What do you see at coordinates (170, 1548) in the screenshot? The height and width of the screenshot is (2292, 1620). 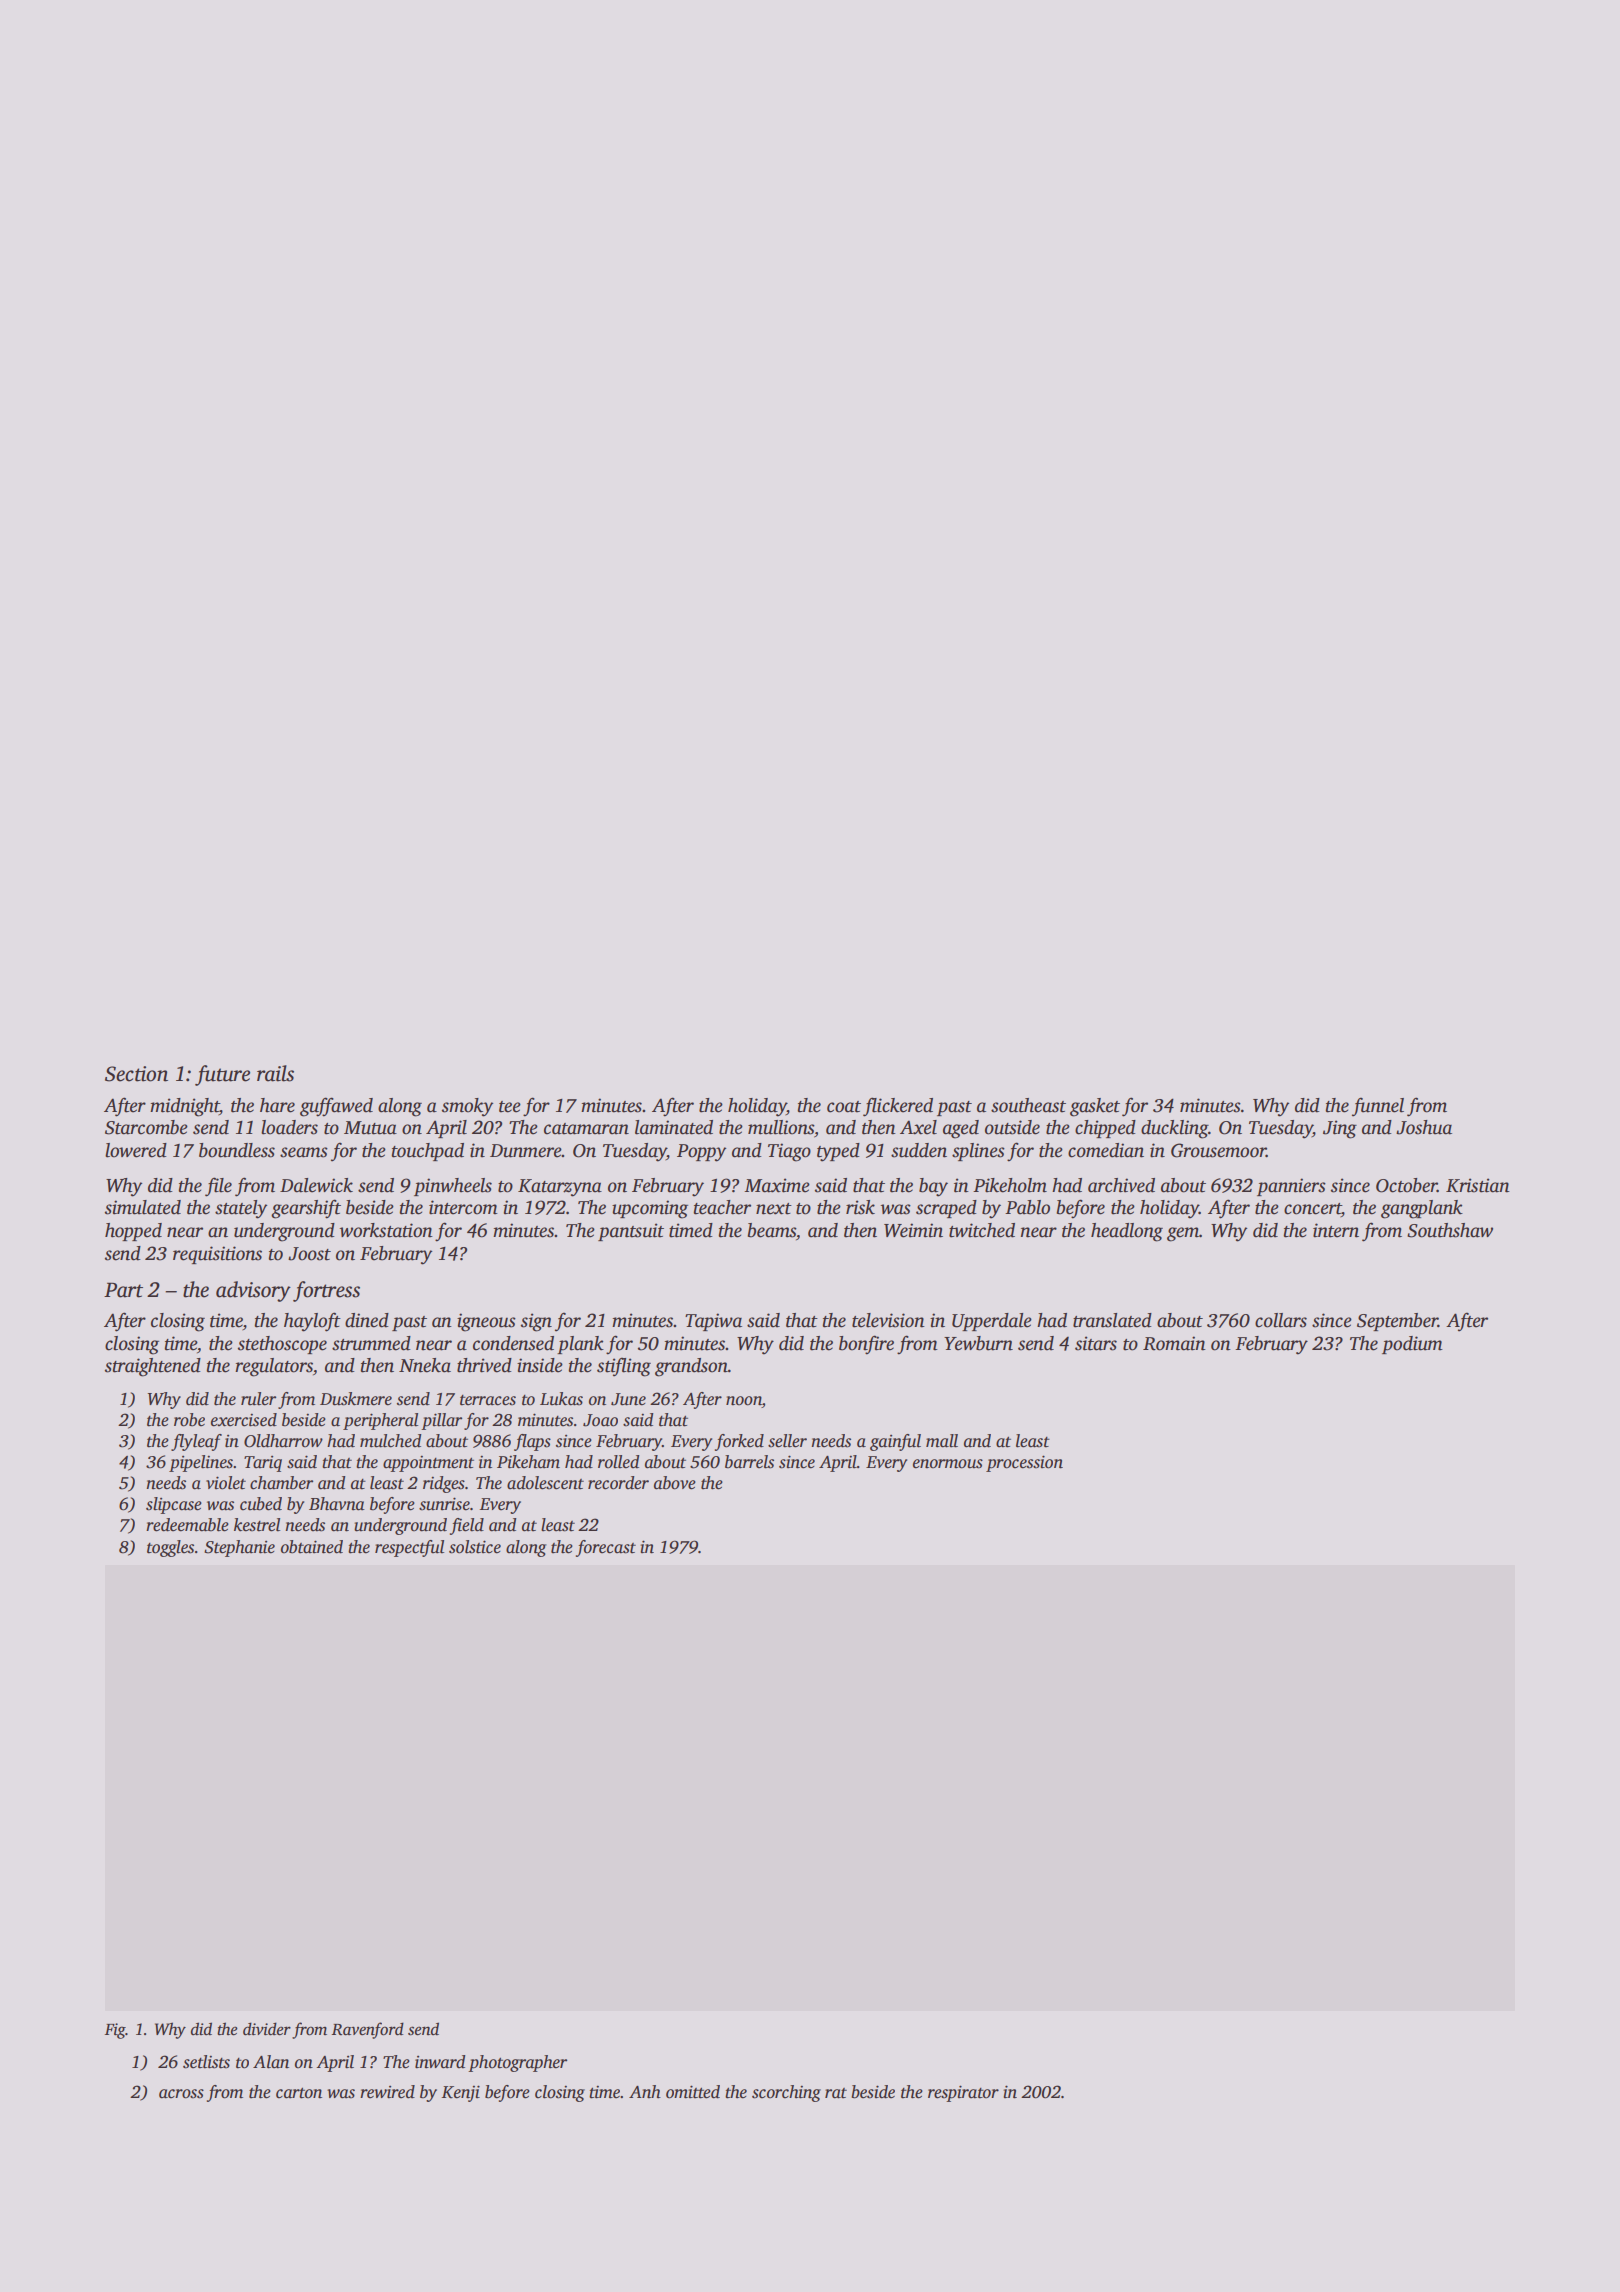 I see `toggles` at bounding box center [170, 1548].
